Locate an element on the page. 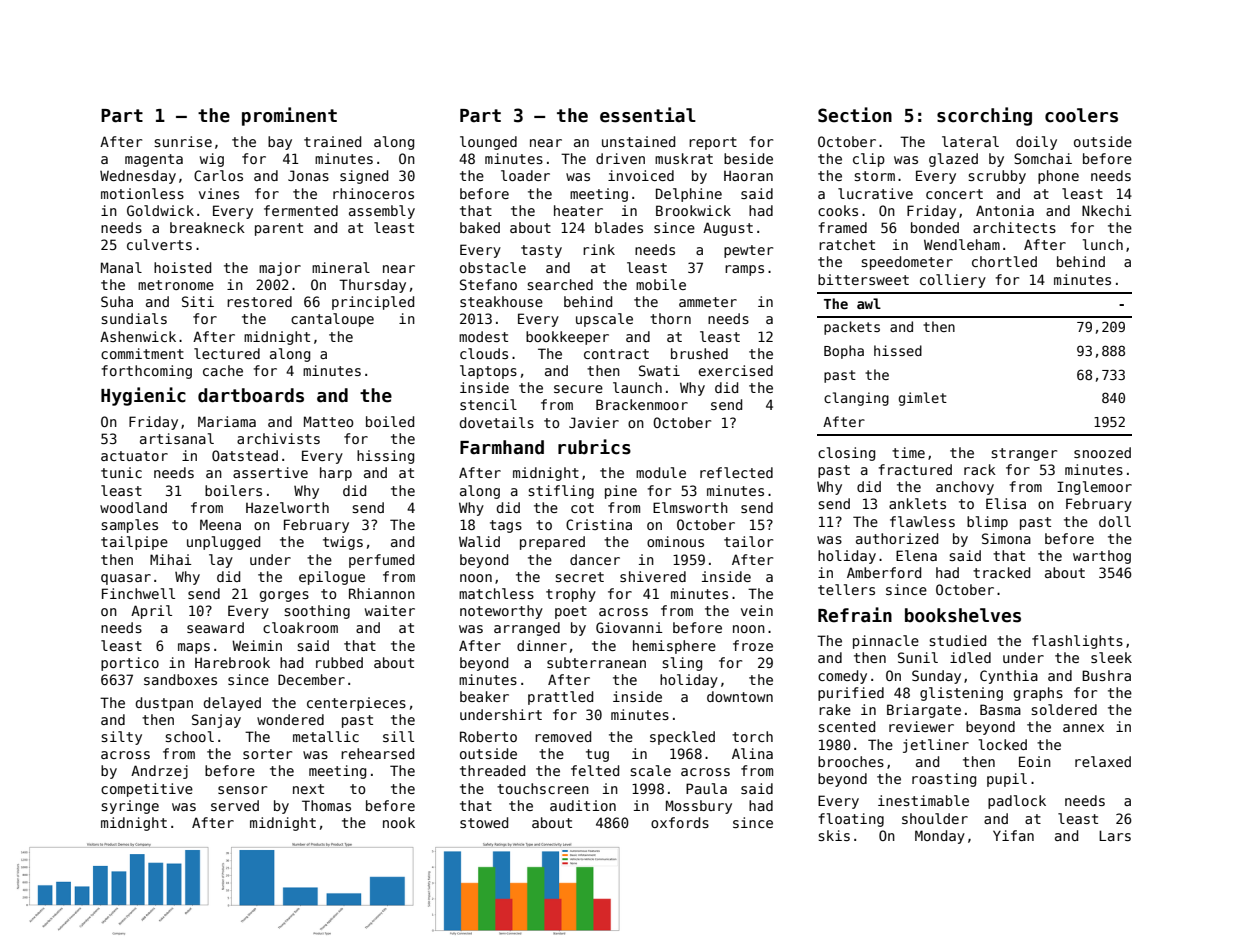  metronome is located at coordinates (176, 285).
